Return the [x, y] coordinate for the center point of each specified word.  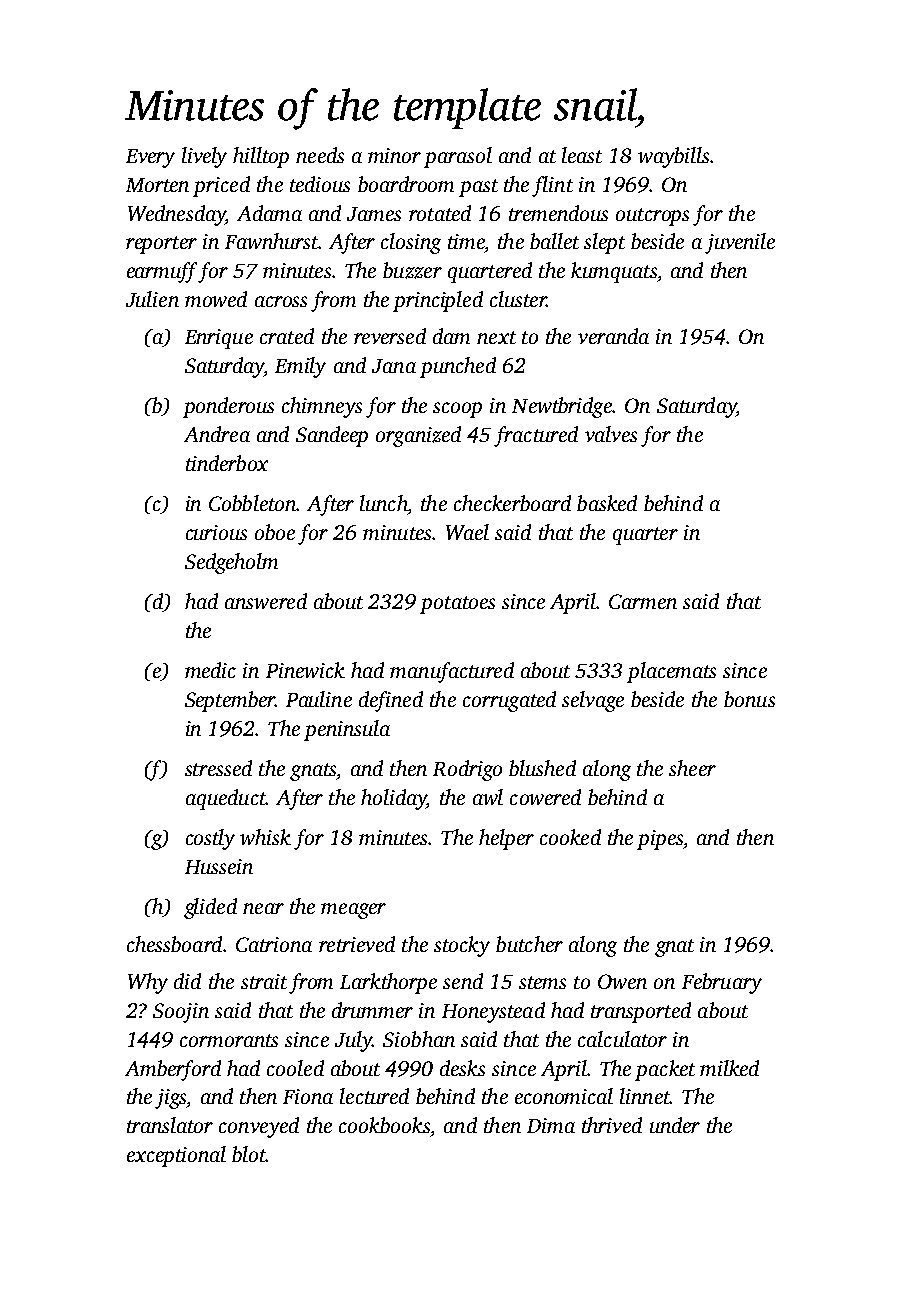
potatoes [457, 605]
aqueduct [226, 799]
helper [506, 839]
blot [249, 1154]
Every [150, 158]
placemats [671, 672]
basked [607, 503]
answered [266, 601]
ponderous [228, 407]
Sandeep [332, 436]
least [582, 155]
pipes [660, 840]
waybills [673, 157]
